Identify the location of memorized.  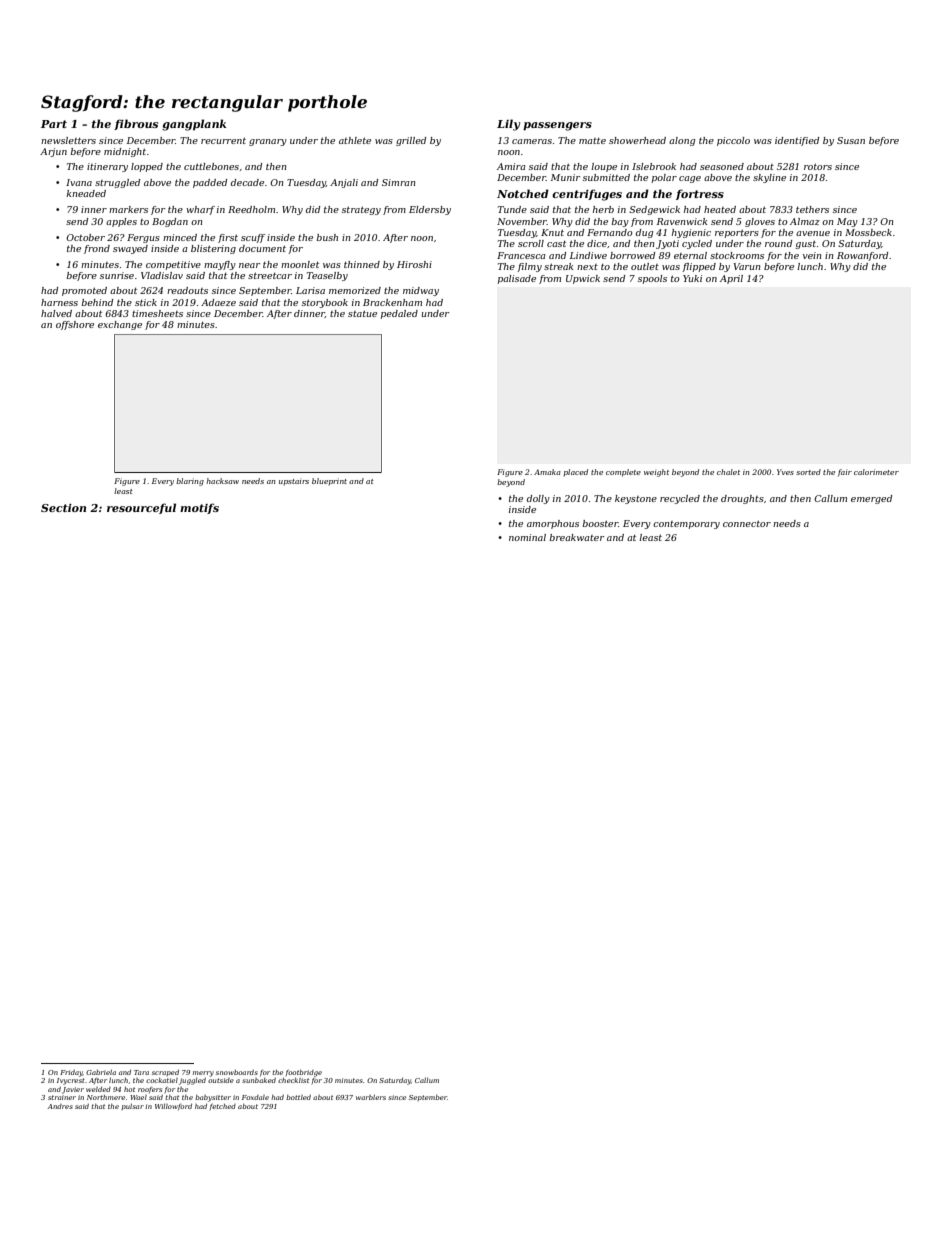
(355, 290).
